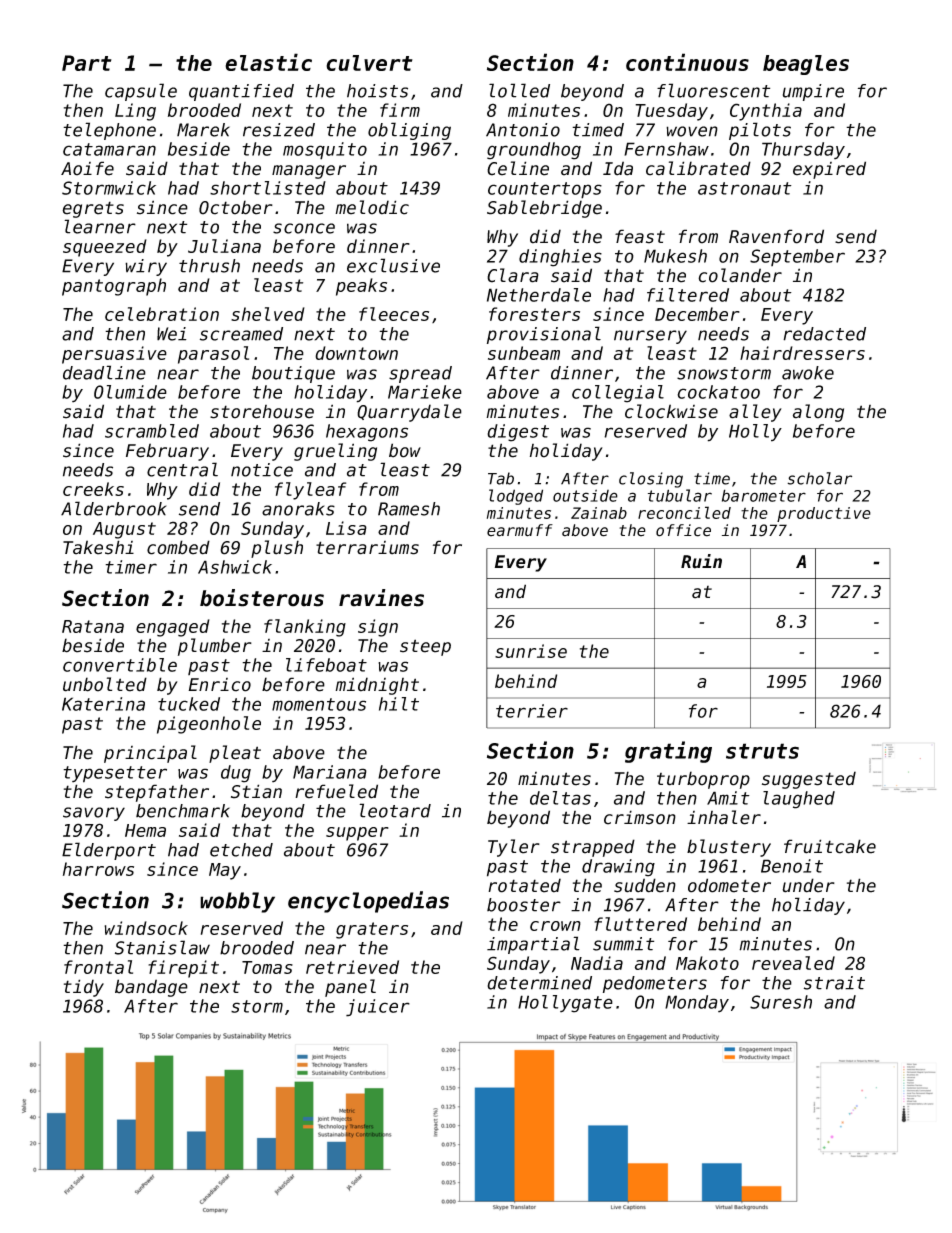 The image size is (952, 1233). Describe the element at coordinates (203, 130) in the image. I see `Marek` at that location.
